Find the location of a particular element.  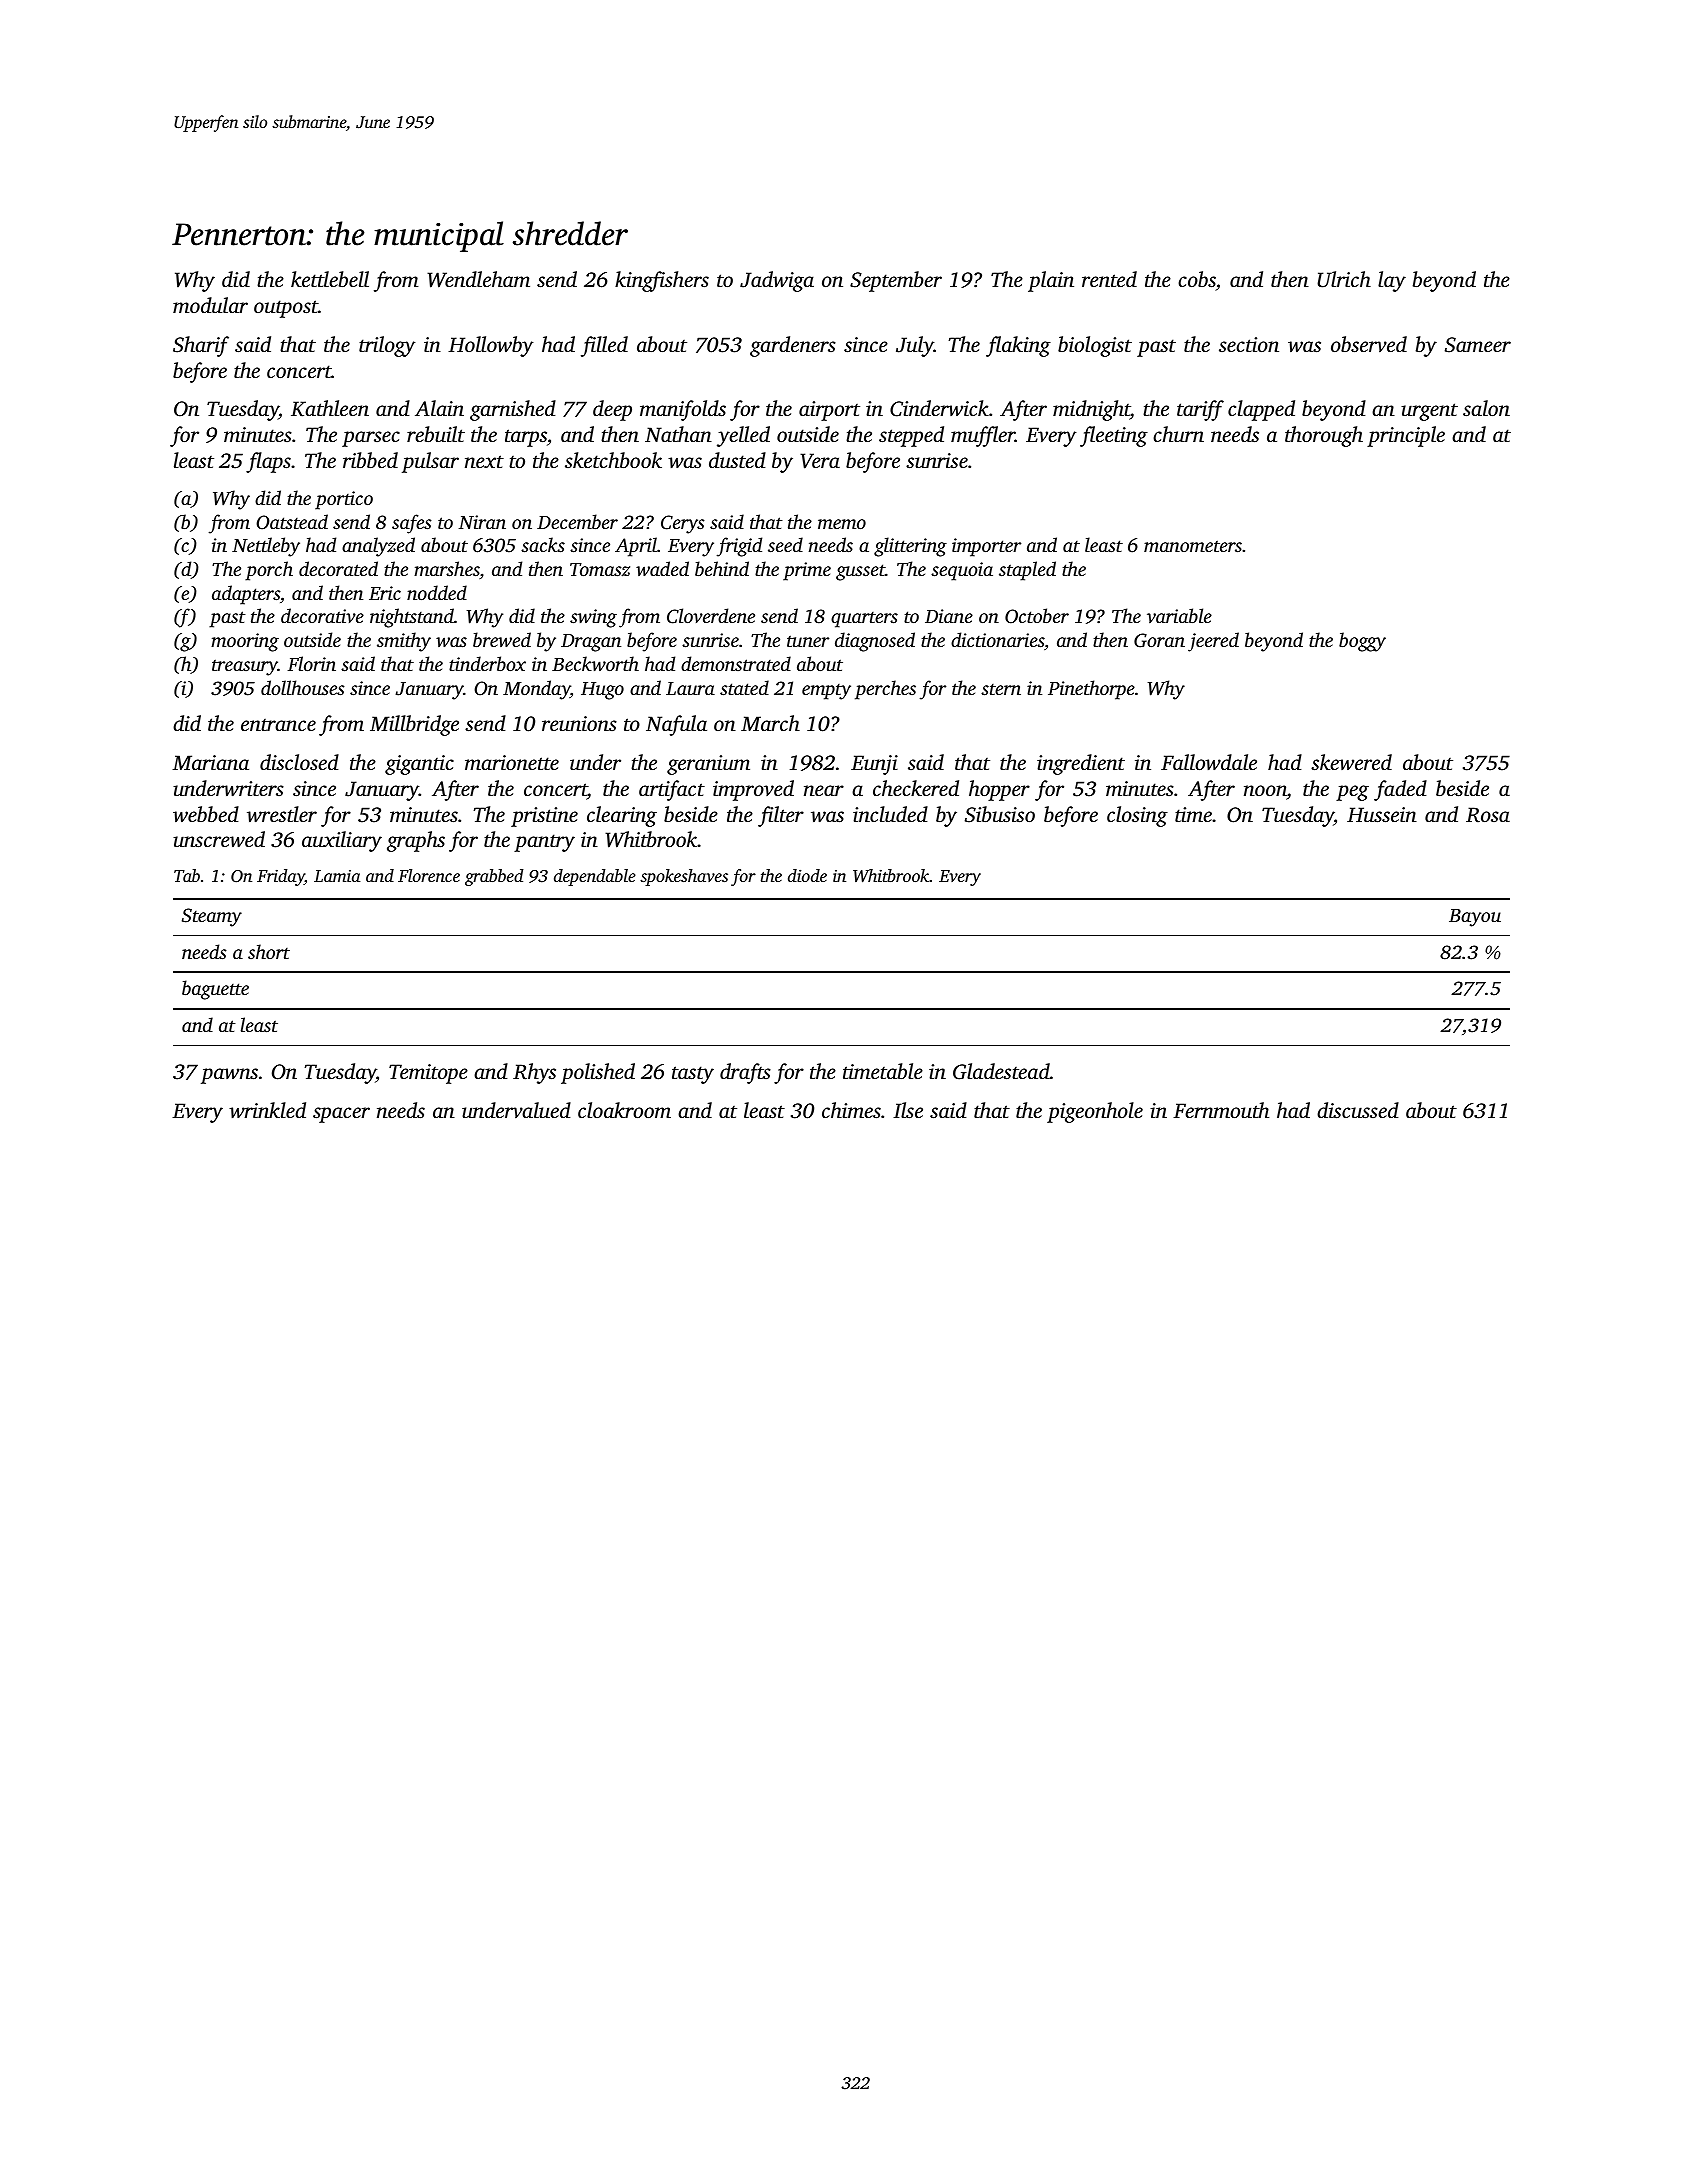

plain is located at coordinates (1051, 281).
